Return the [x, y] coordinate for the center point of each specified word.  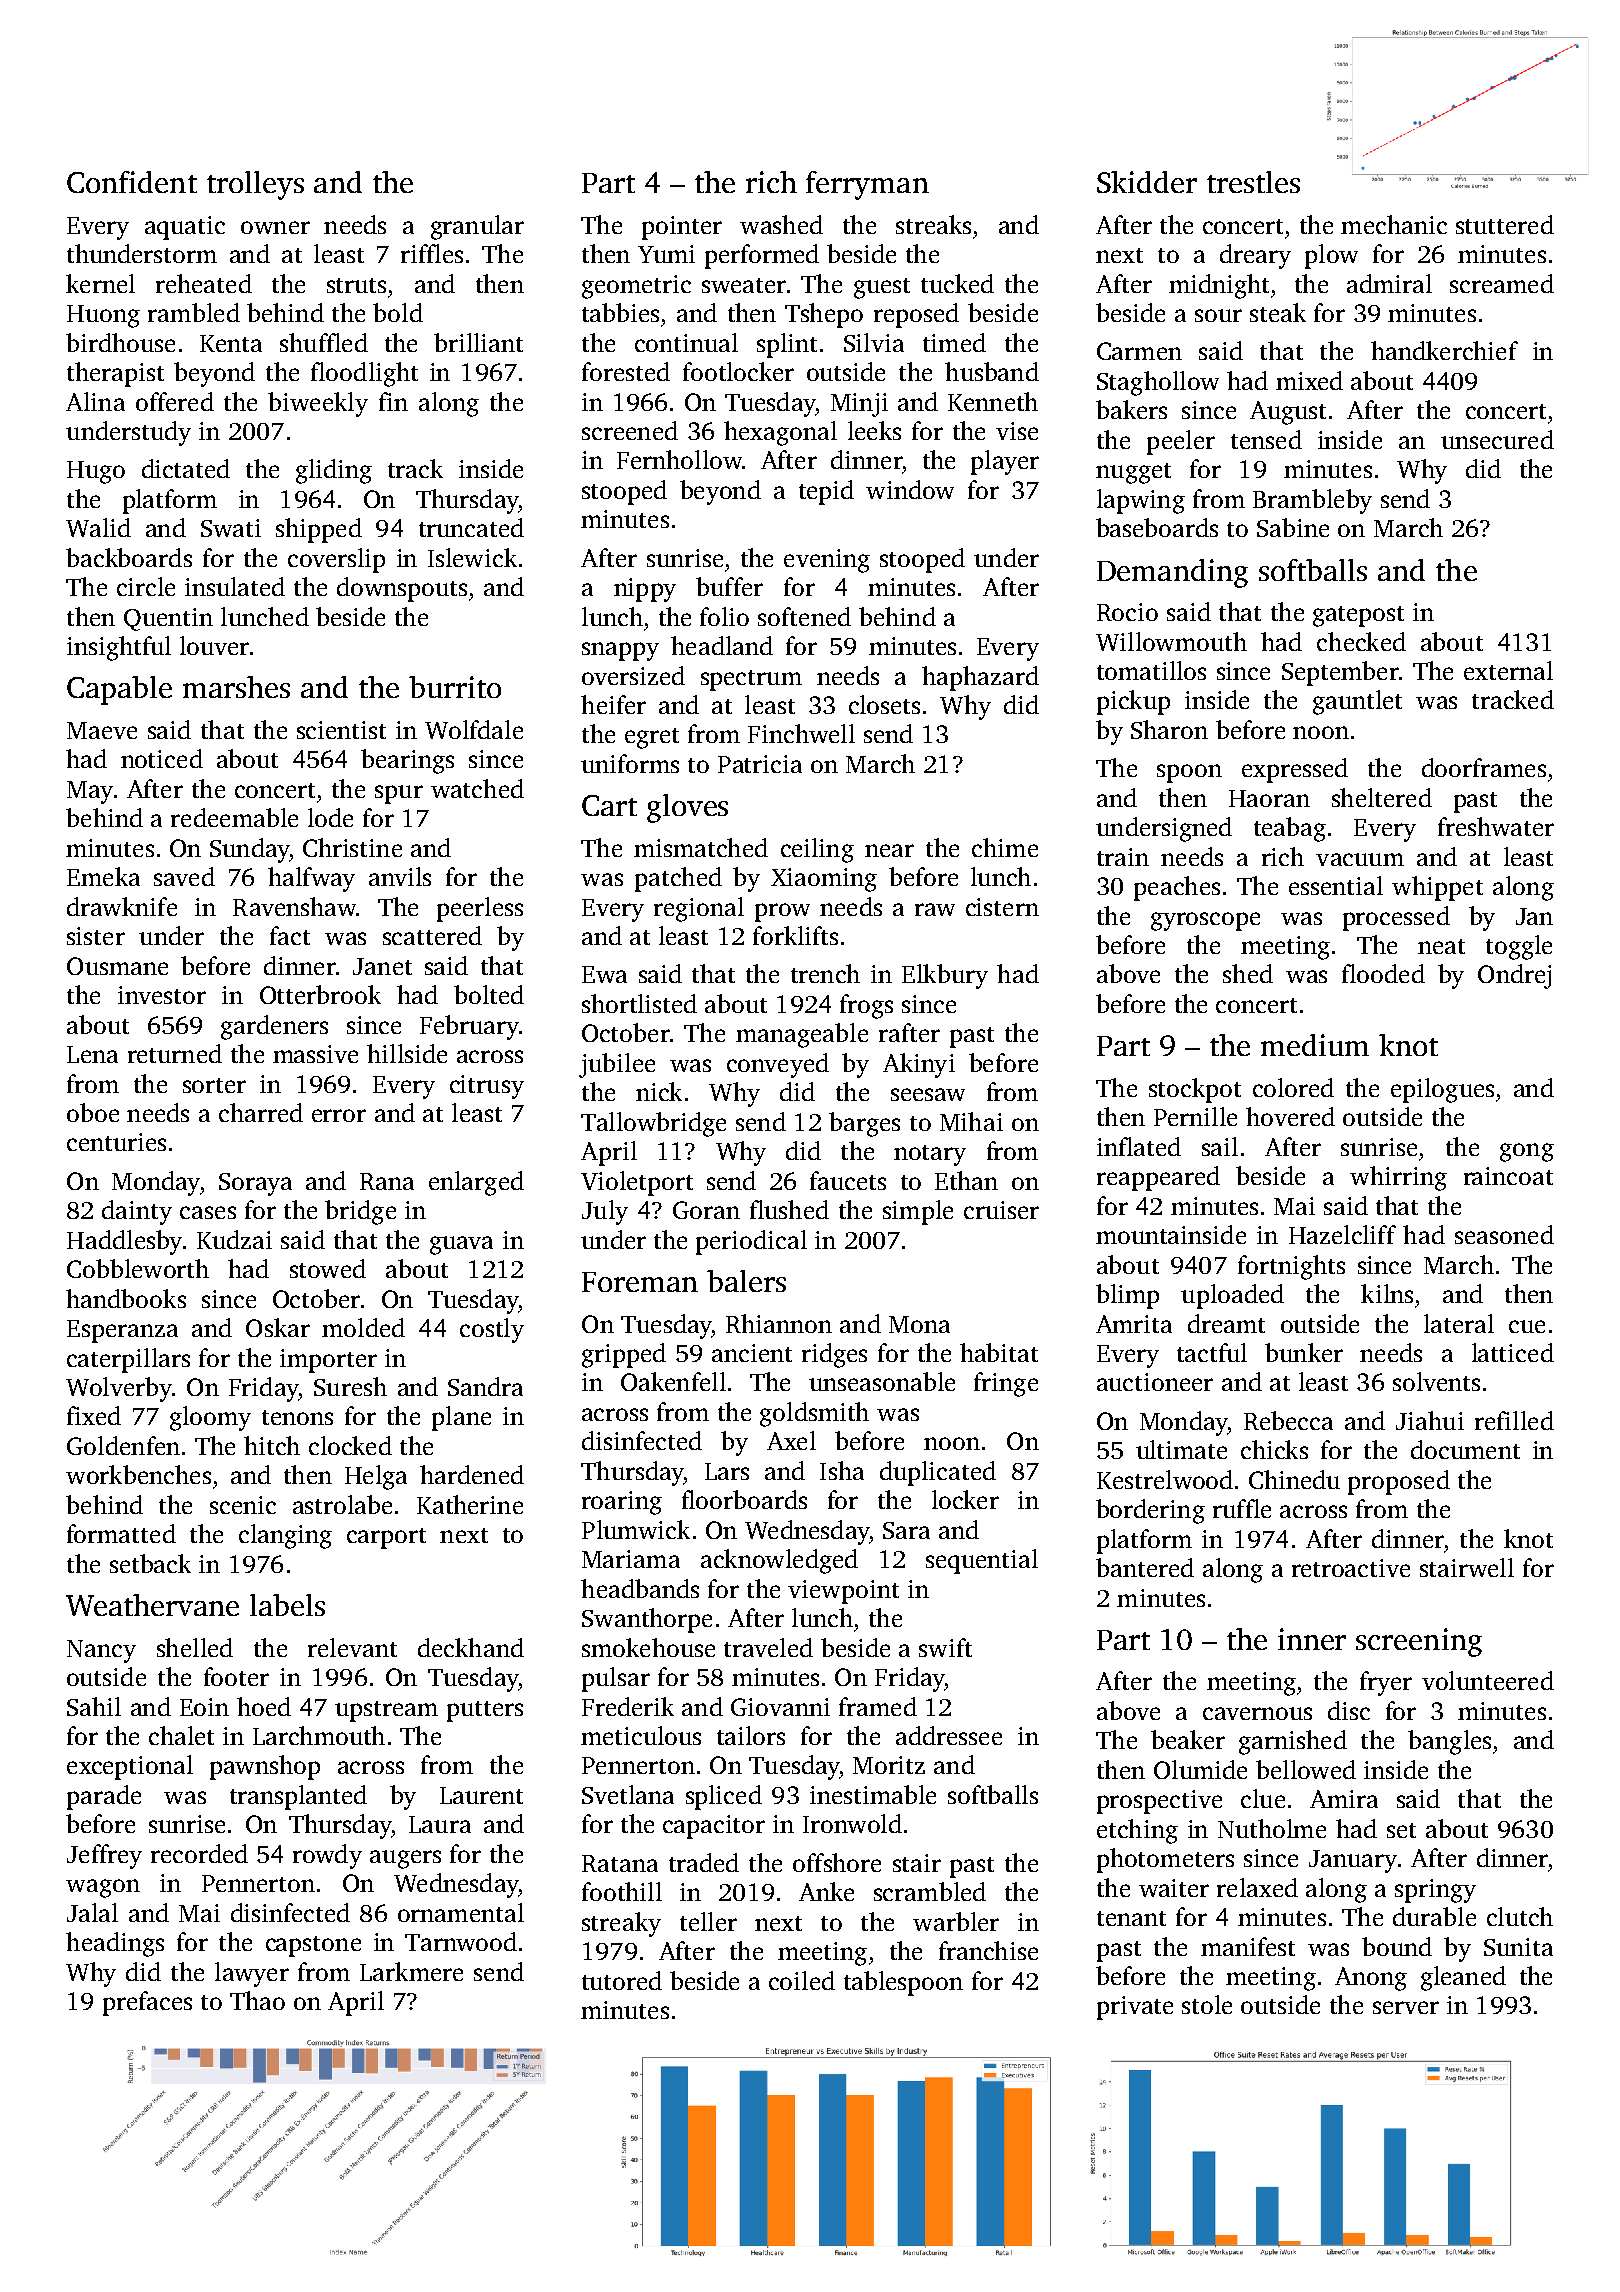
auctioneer [1155, 1382]
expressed [1295, 770]
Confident [132, 182]
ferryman [867, 185]
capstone [313, 1946]
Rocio [1127, 612]
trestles [1253, 182]
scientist [341, 730]
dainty [137, 1212]
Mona [919, 1324]
